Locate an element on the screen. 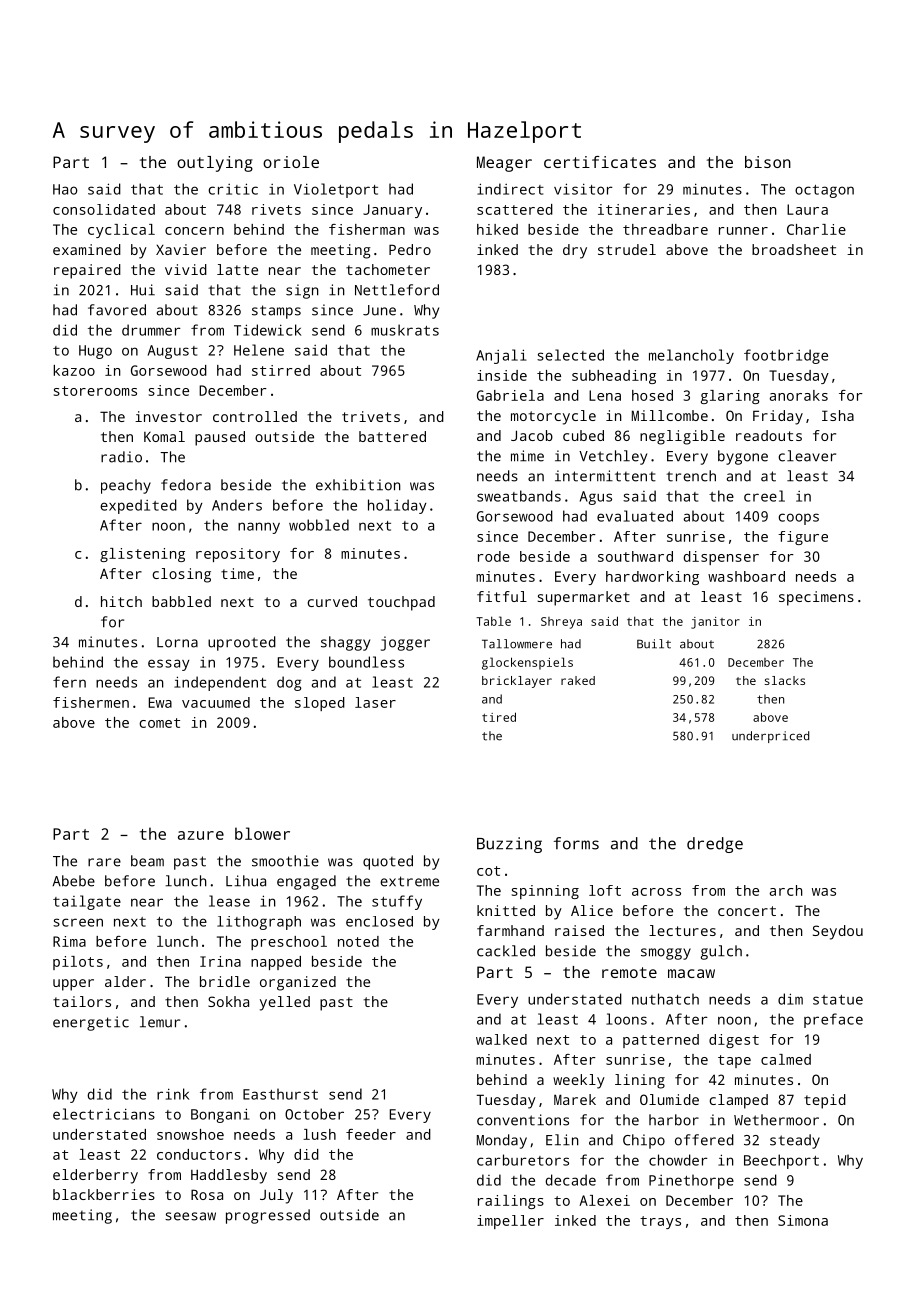 The height and width of the screenshot is (1308, 924). washboard is located at coordinates (746, 576).
